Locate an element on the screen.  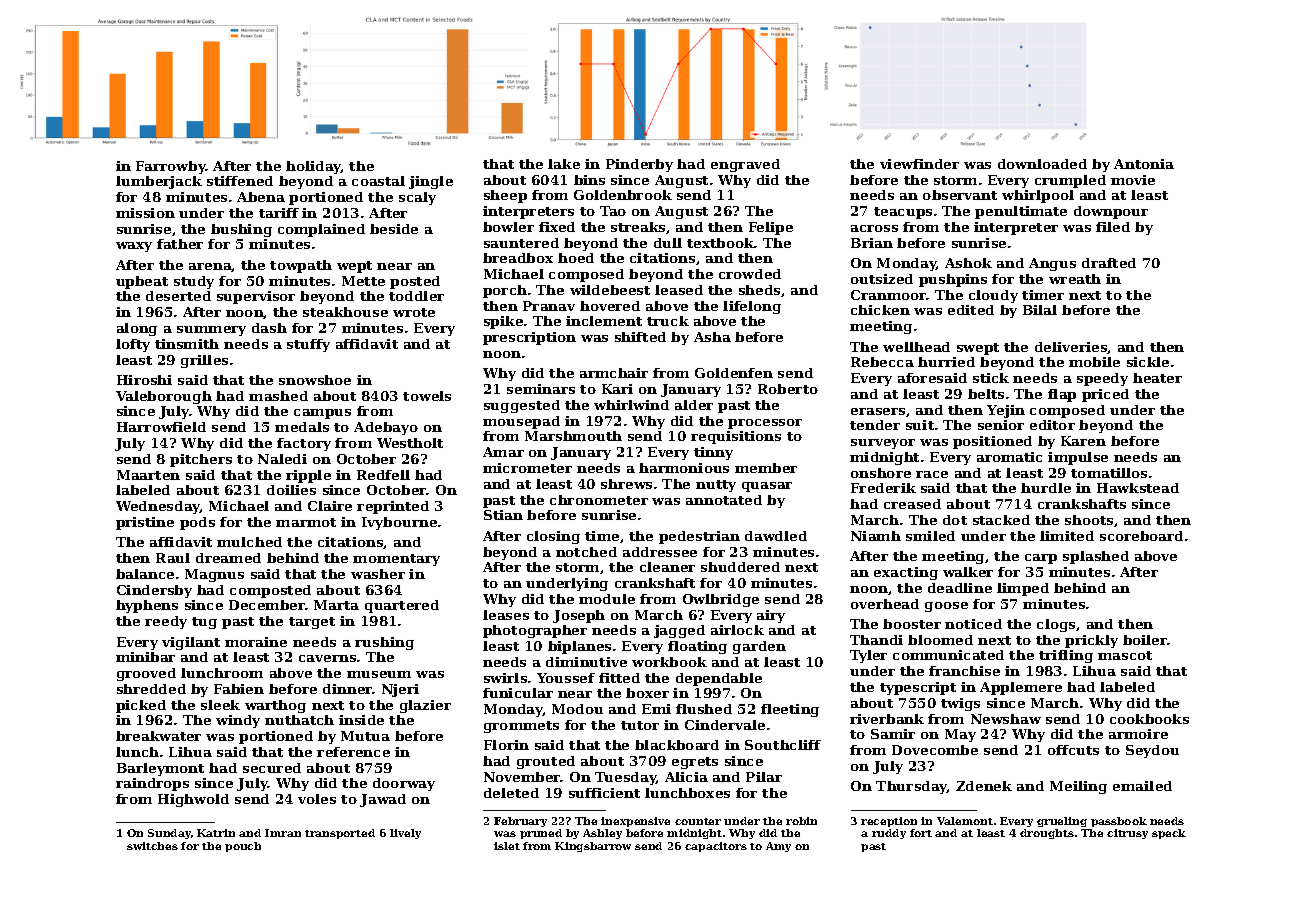
Cindervale is located at coordinates (725, 725).
